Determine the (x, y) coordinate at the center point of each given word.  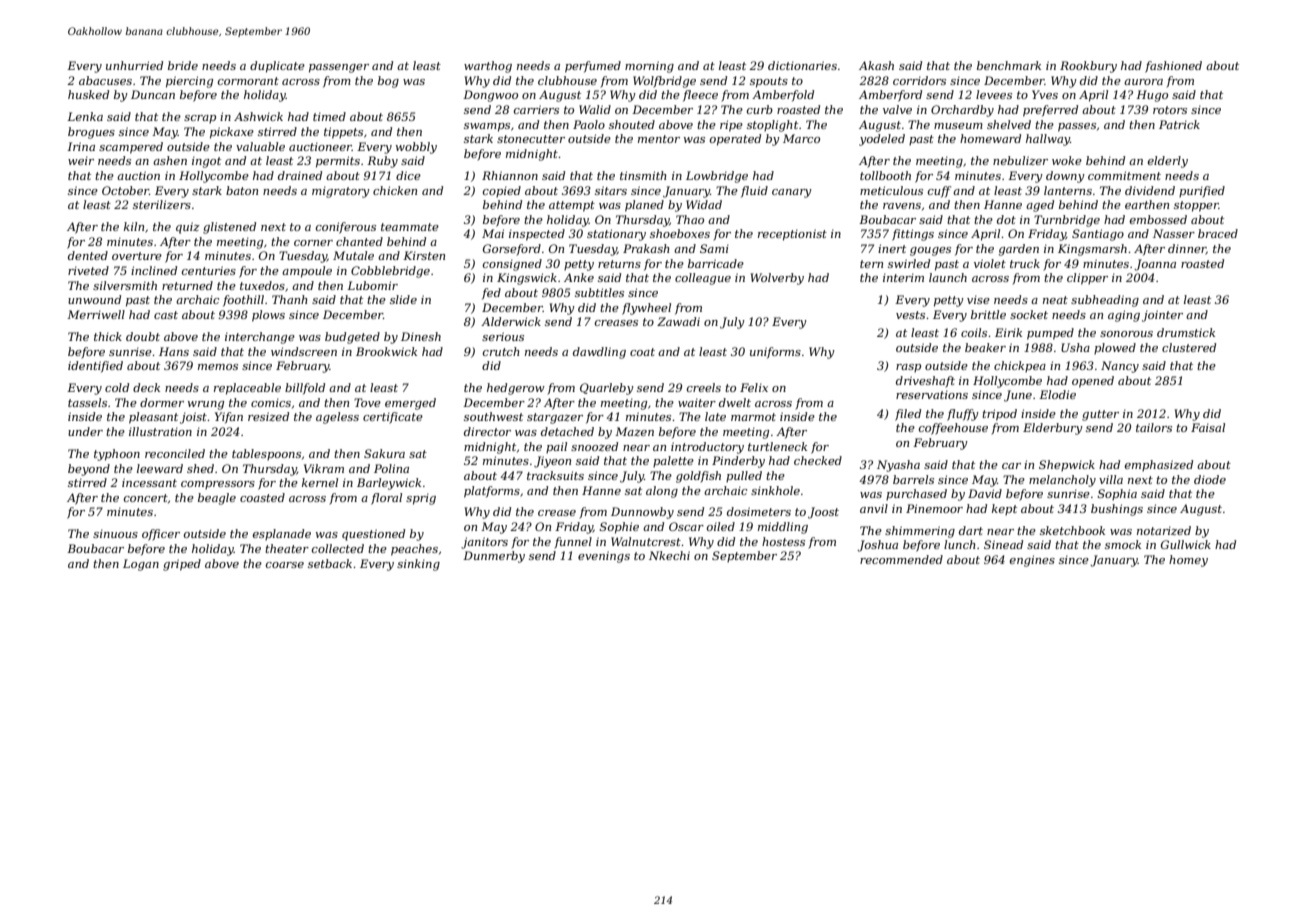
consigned (512, 265)
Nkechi (669, 555)
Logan (141, 565)
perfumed (593, 67)
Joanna (1155, 265)
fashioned (1173, 67)
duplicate (277, 67)
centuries (208, 270)
